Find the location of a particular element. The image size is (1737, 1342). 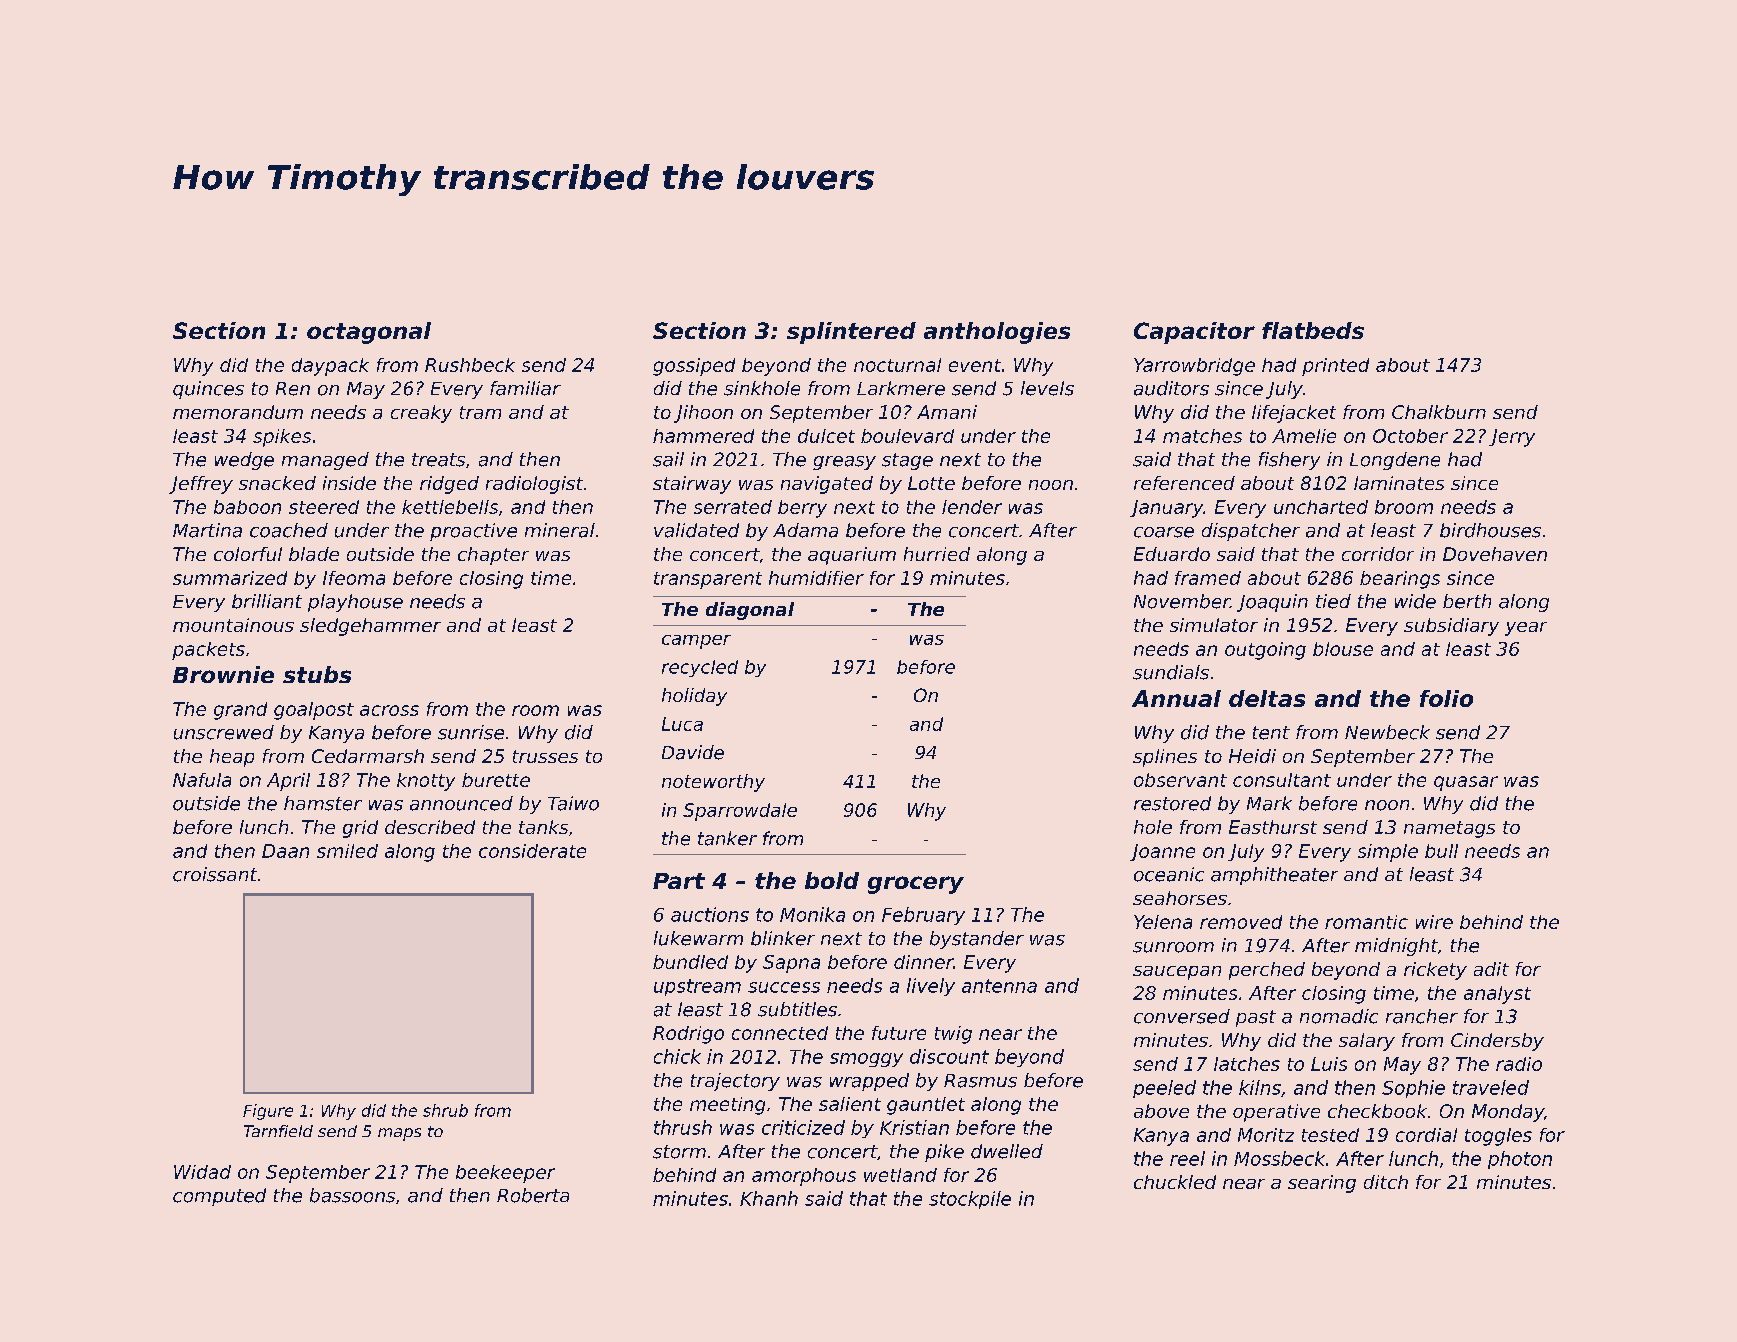

flatbeds is located at coordinates (1313, 330).
